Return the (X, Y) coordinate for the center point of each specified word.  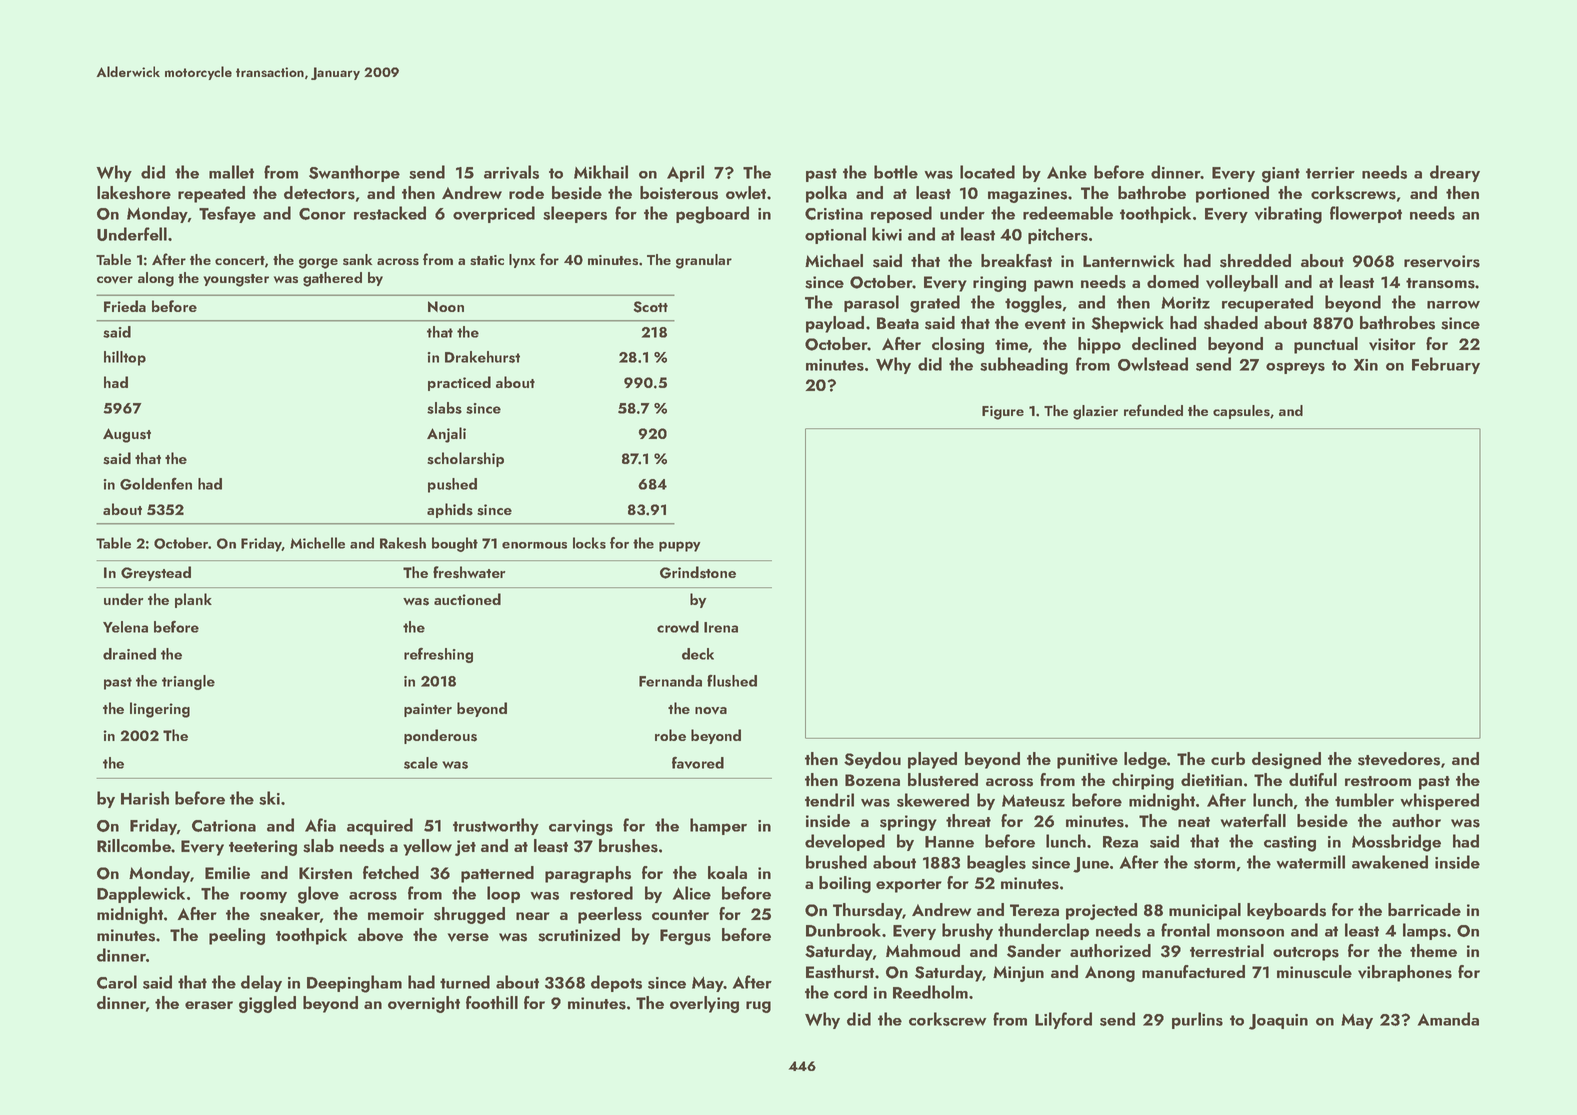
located (987, 172)
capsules (1241, 412)
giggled (267, 1004)
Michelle (317, 543)
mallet (231, 172)
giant (1281, 175)
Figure (1003, 413)
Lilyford (1063, 1020)
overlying (704, 1004)
